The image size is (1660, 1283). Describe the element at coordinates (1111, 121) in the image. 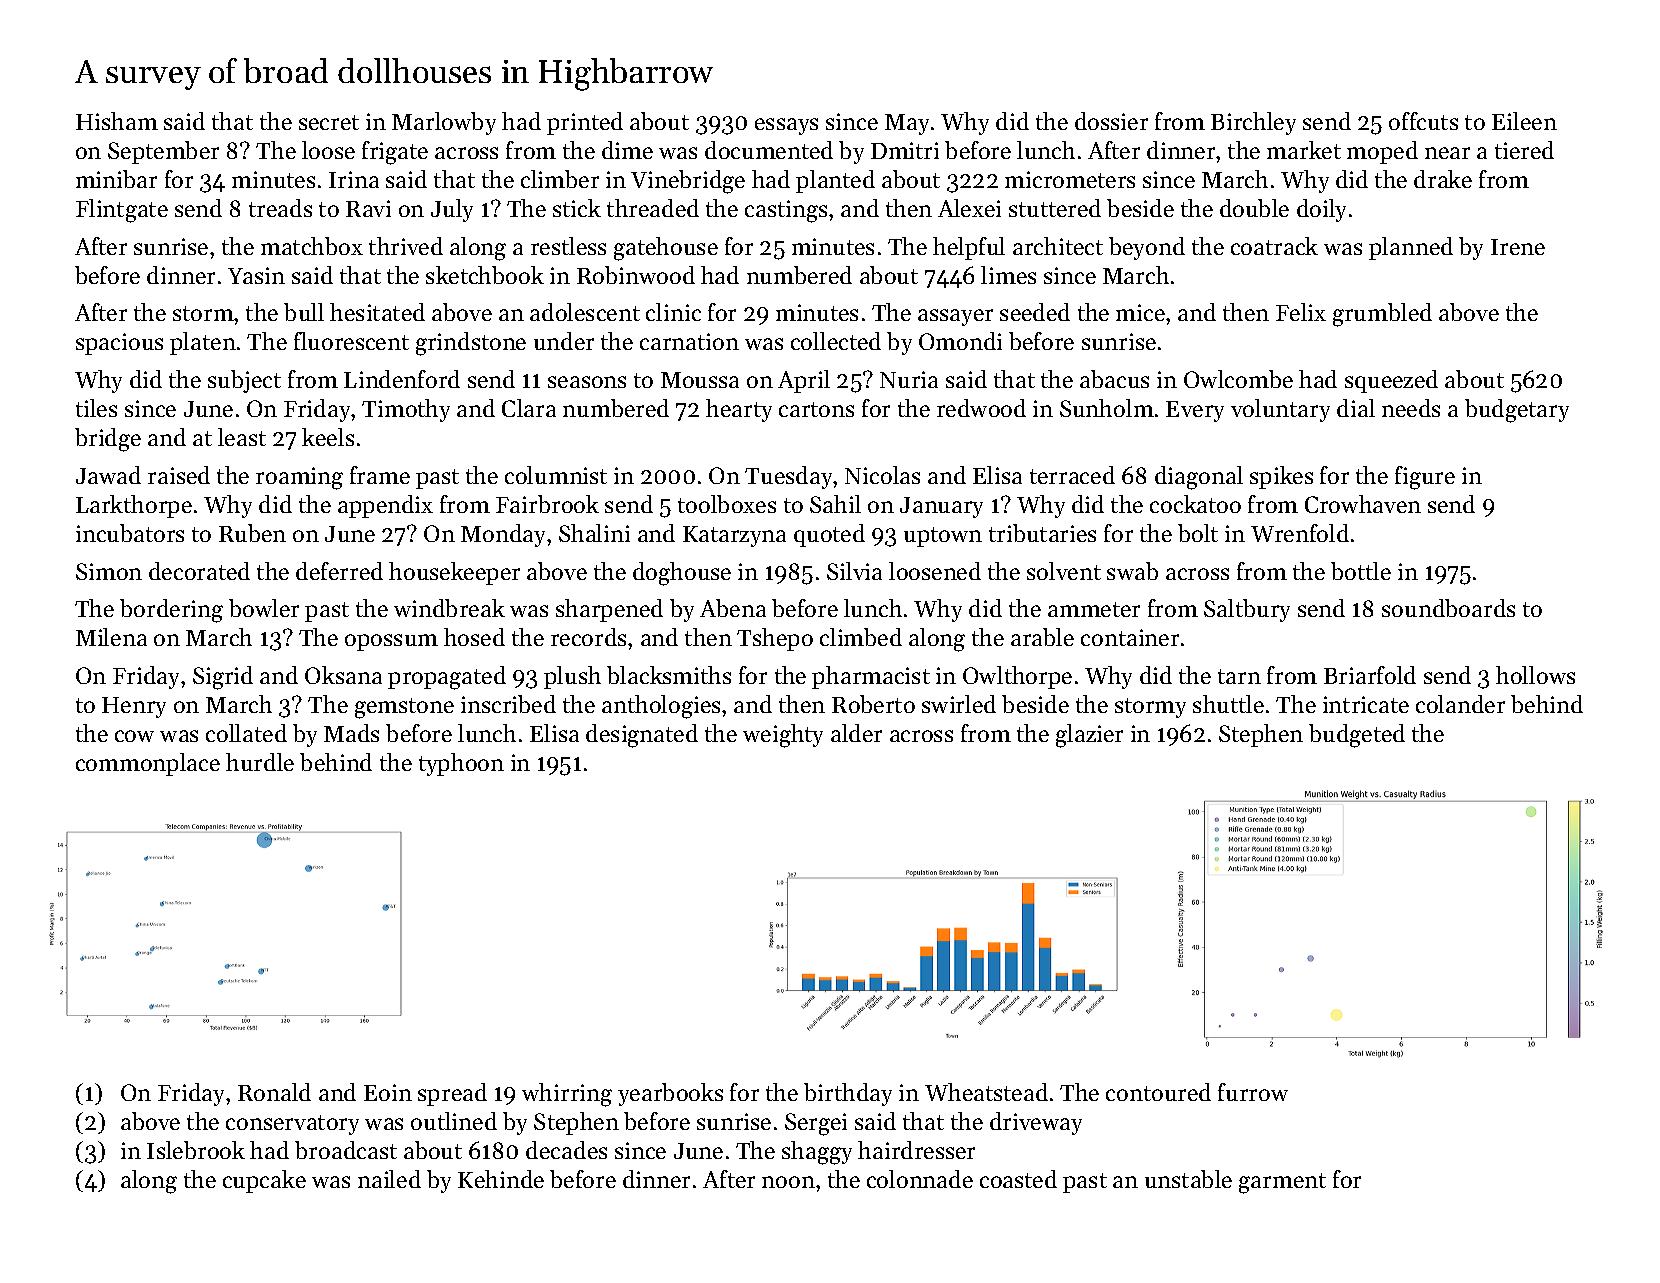

I see `dossier` at that location.
